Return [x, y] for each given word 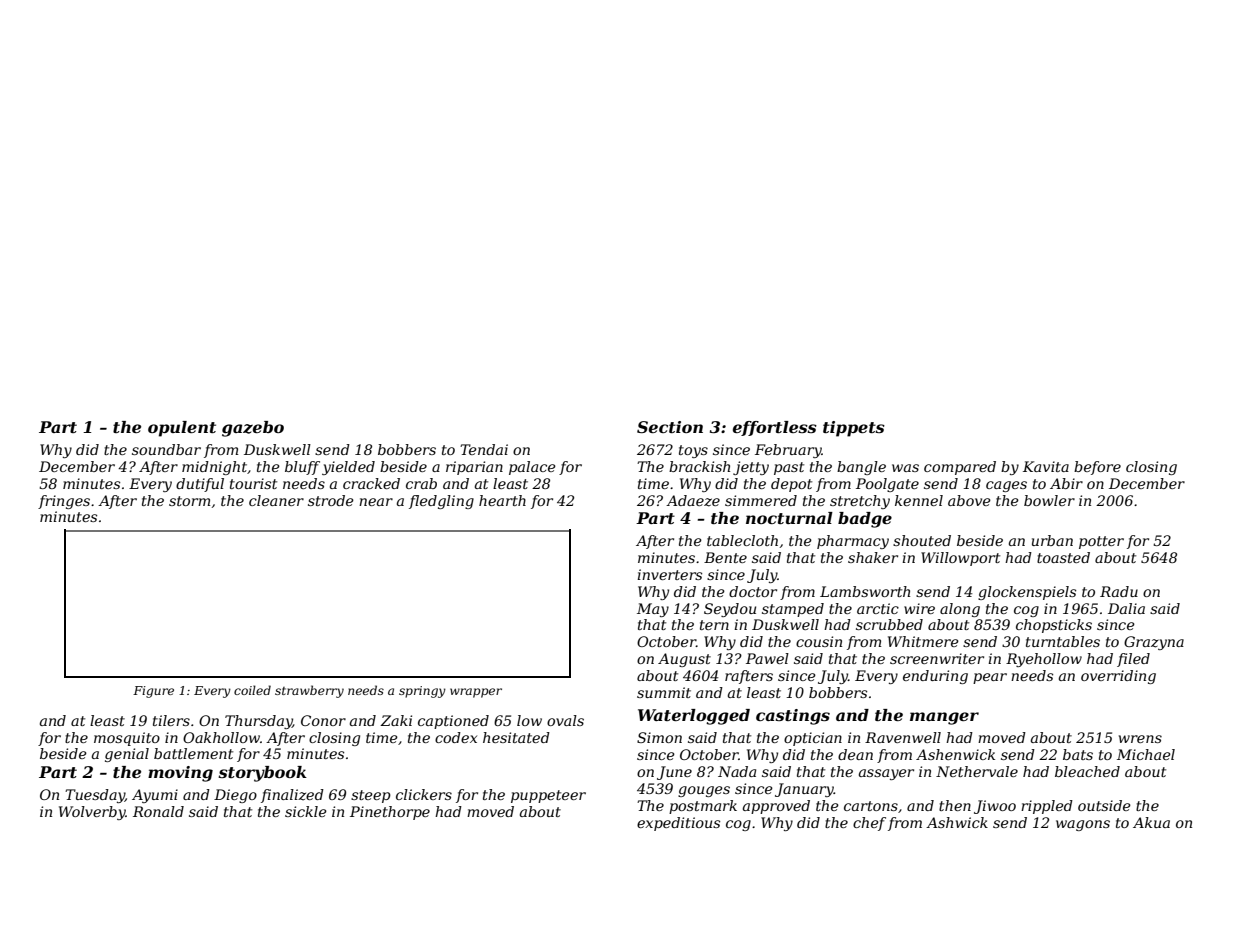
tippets [854, 429]
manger [944, 718]
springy [422, 692]
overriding [1118, 677]
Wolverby [92, 813]
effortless [775, 428]
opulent [182, 429]
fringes [64, 502]
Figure [153, 692]
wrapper [476, 693]
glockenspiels [1027, 593]
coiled [252, 690]
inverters [669, 574]
